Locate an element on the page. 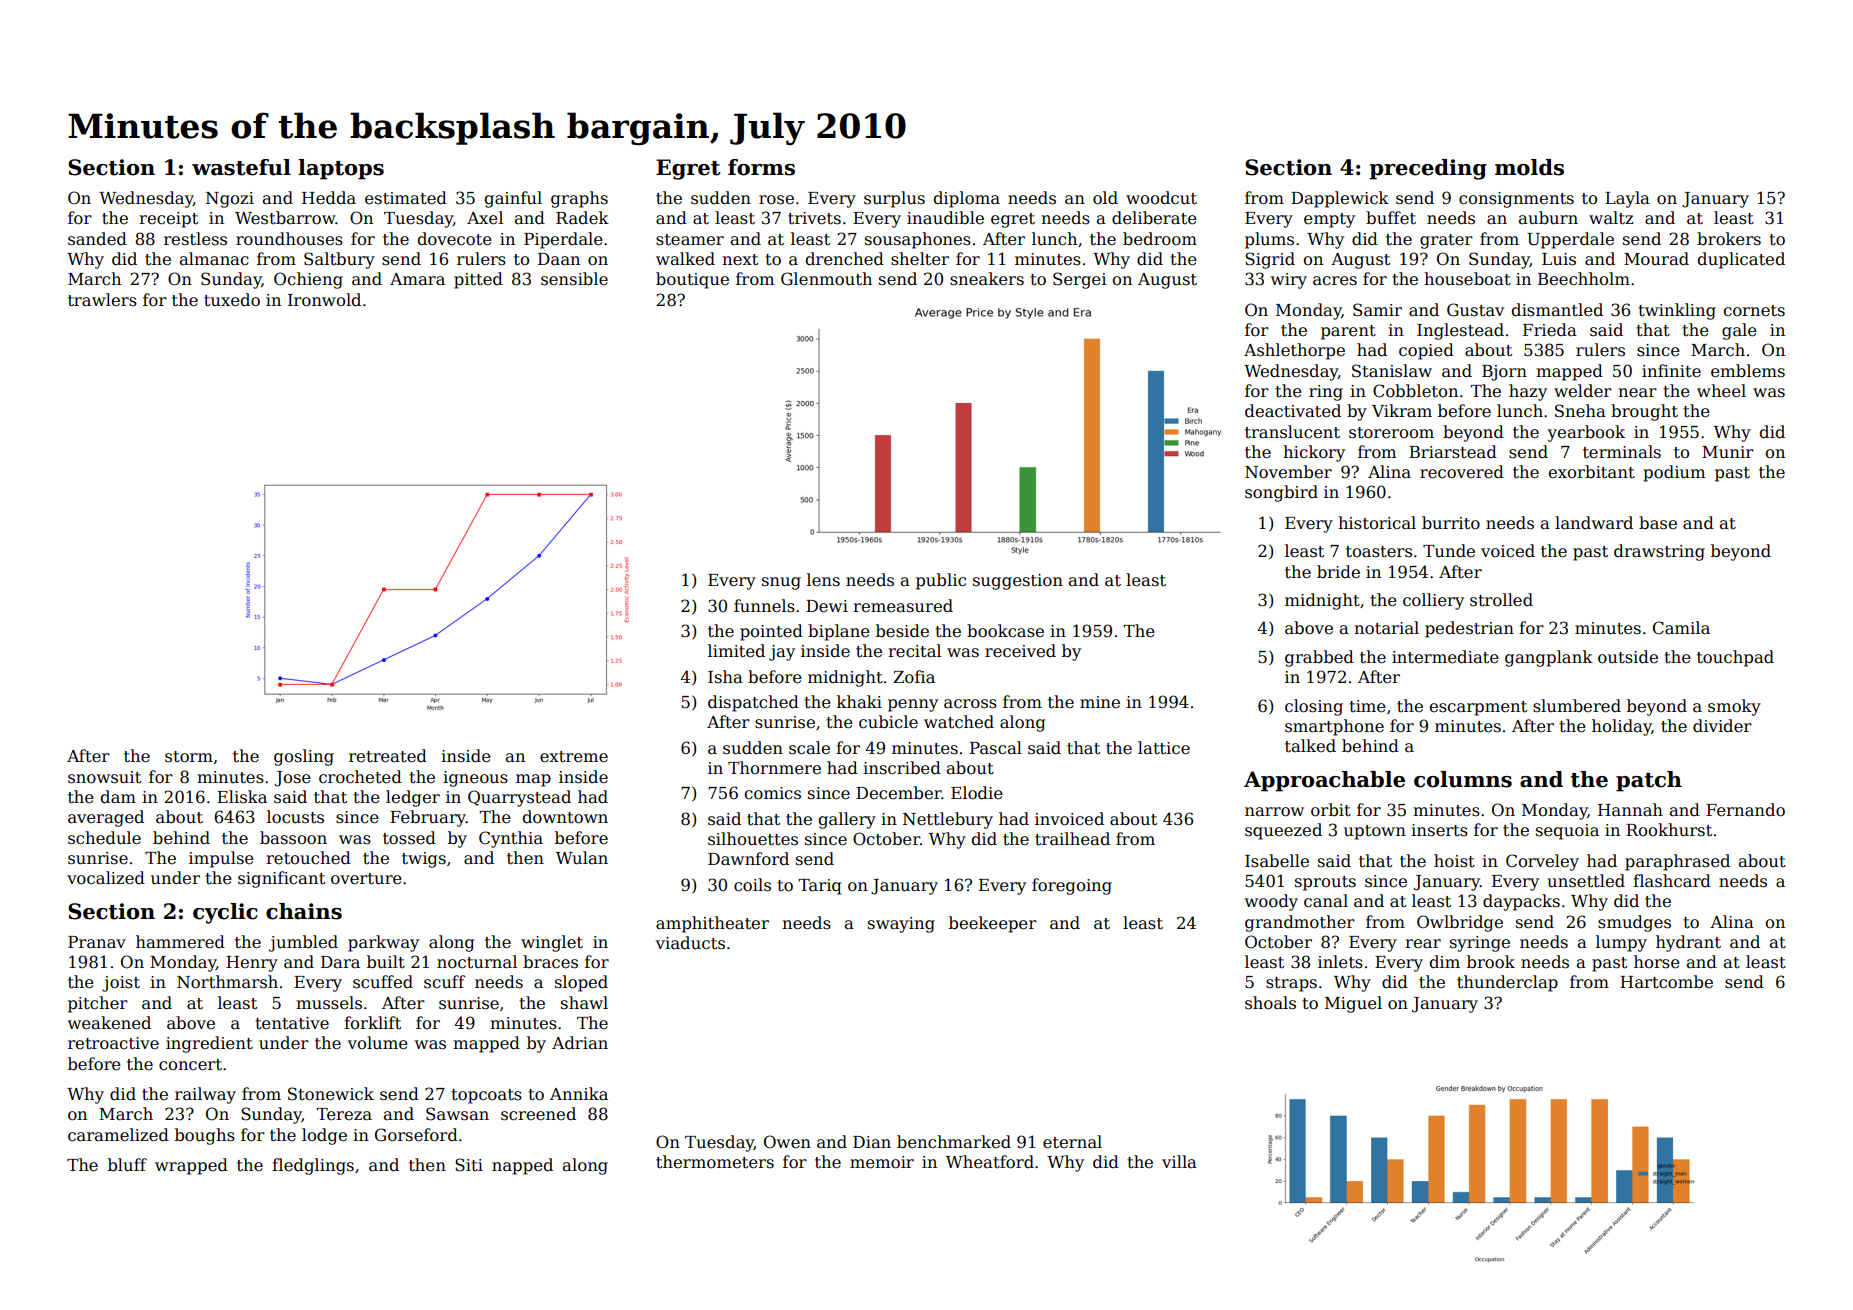 Image resolution: width=1853 pixels, height=1310 pixels. dam is located at coordinates (118, 797).
